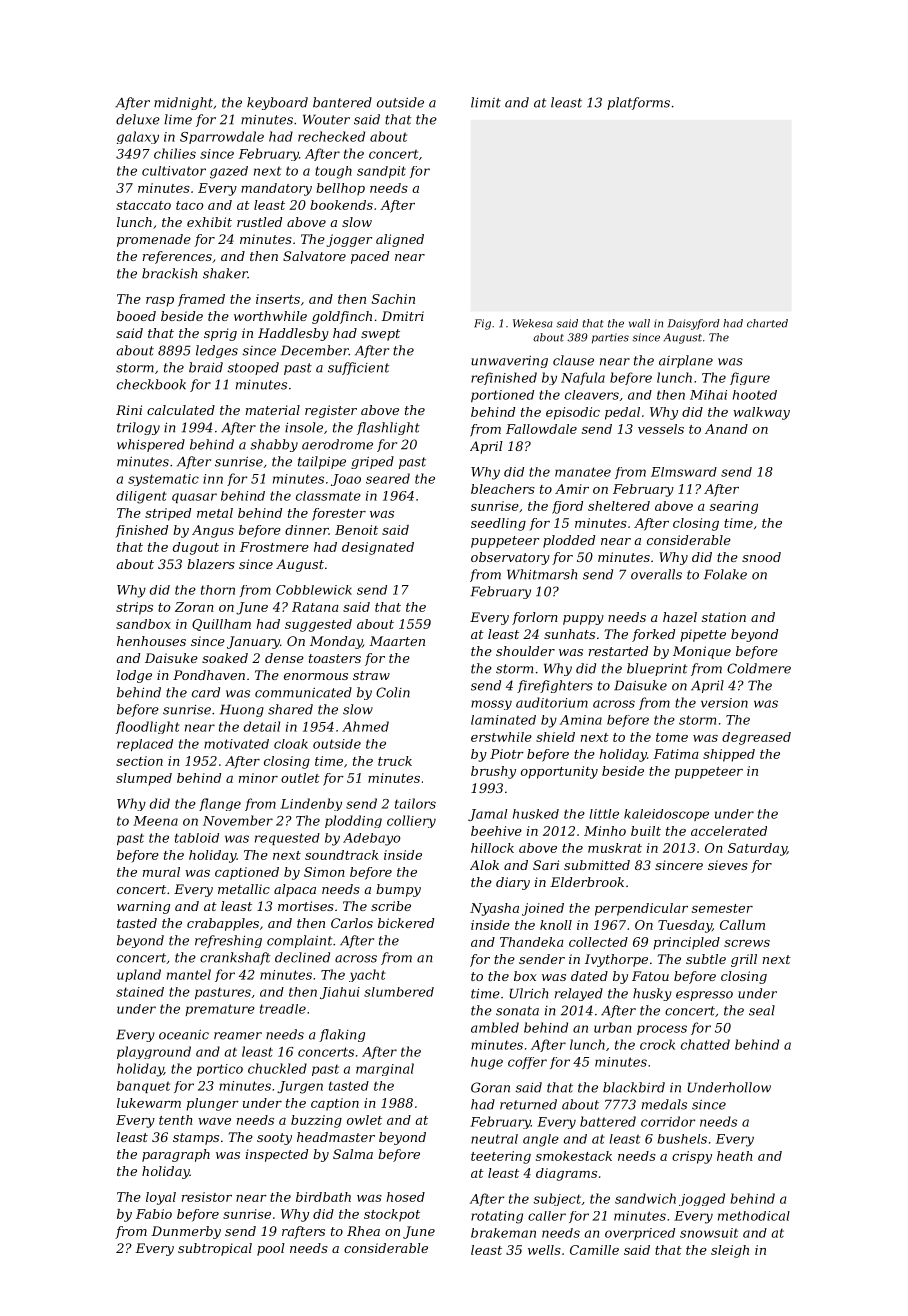 This page has width=908, height=1316. I want to click on Dunmerby, so click(186, 1232).
